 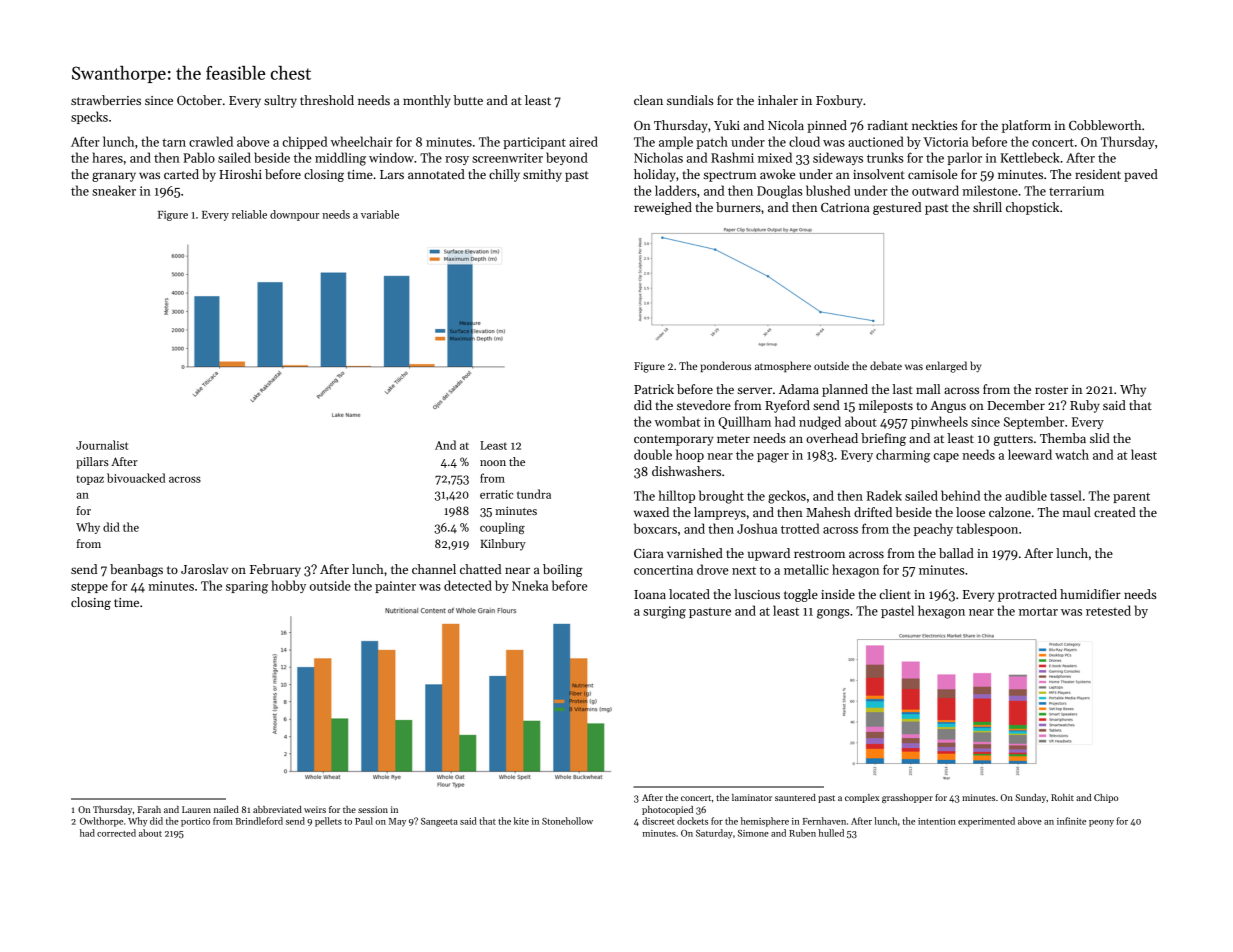 I want to click on session, so click(x=373, y=809).
